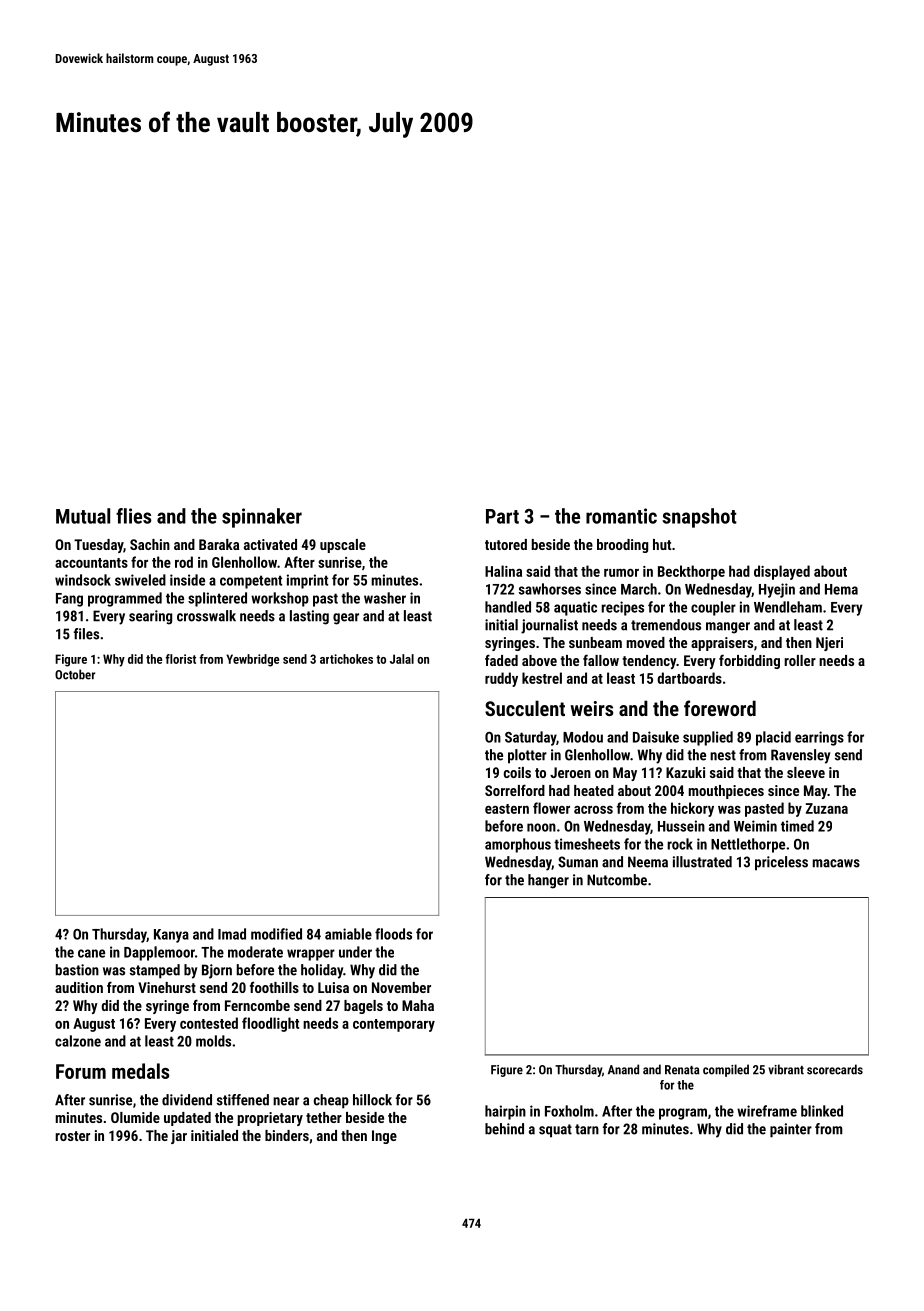 Image resolution: width=924 pixels, height=1311 pixels. Describe the element at coordinates (525, 708) in the image. I see `Succulent` at that location.
